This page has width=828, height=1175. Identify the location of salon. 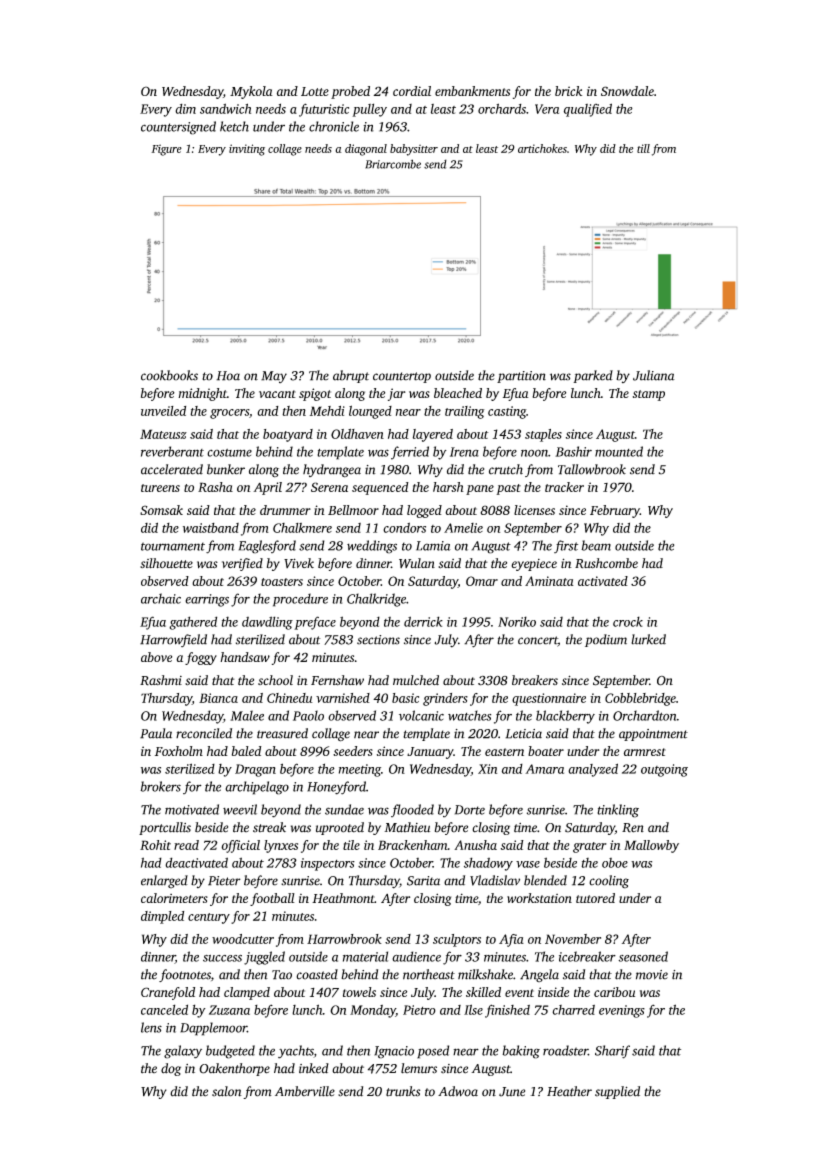
(227, 1091).
